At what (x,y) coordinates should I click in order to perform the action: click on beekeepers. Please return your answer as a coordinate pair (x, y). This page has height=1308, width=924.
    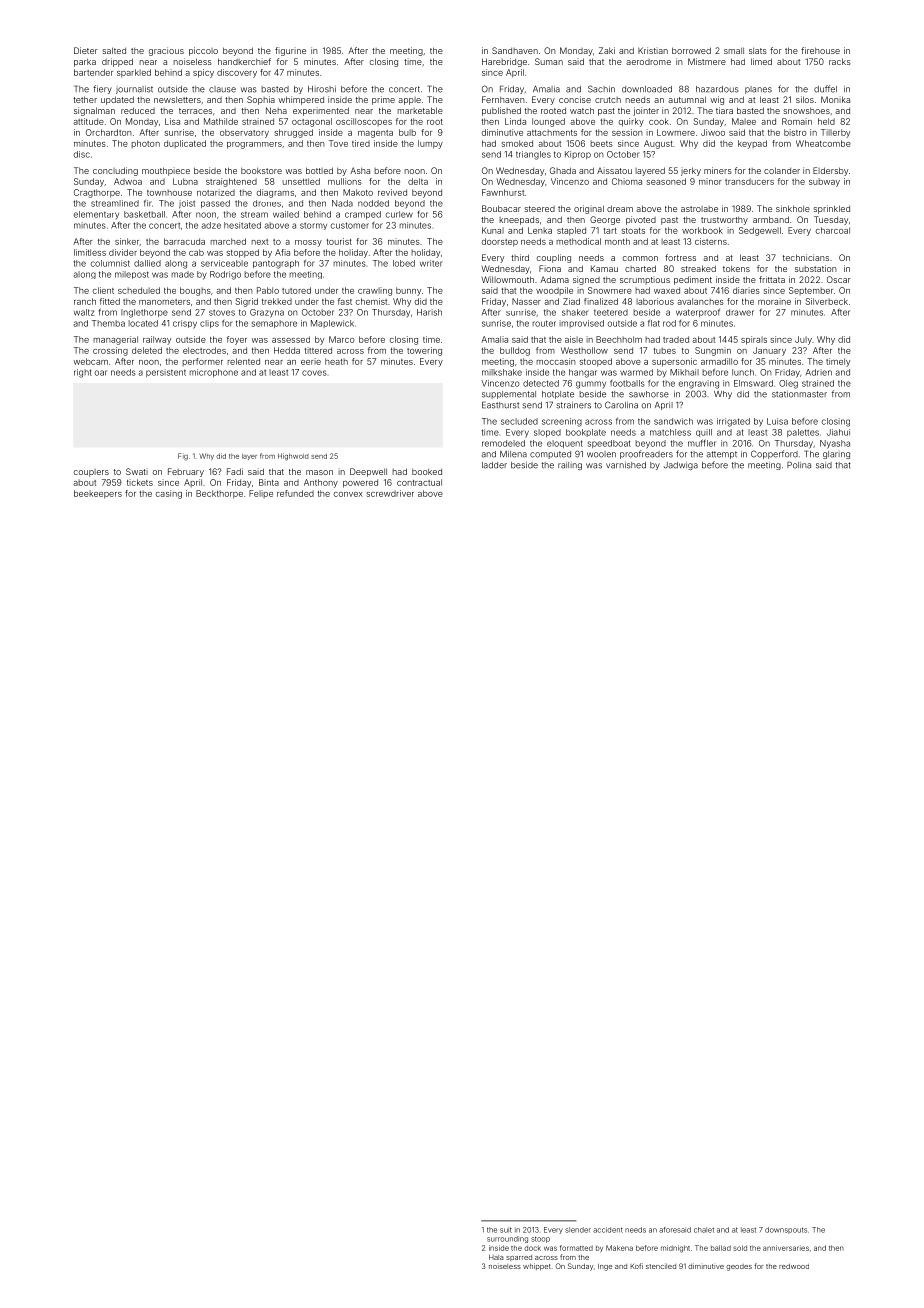
    Looking at the image, I should click on (98, 494).
